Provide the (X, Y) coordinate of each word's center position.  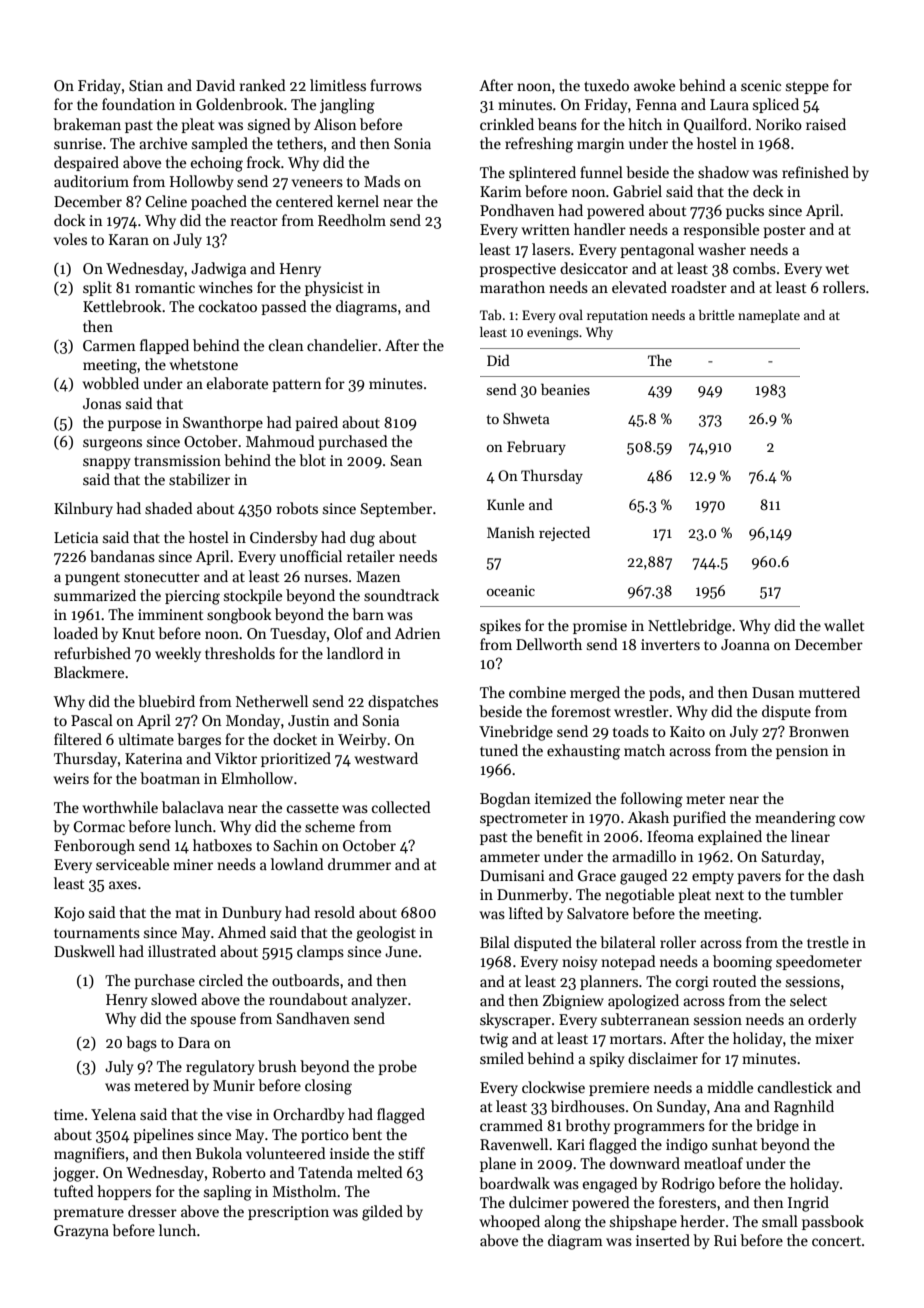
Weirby (362, 740)
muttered (829, 692)
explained (730, 837)
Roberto (239, 1172)
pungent (92, 579)
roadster (699, 287)
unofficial (311, 556)
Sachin (296, 845)
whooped (510, 1222)
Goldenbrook (240, 104)
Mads (382, 181)
